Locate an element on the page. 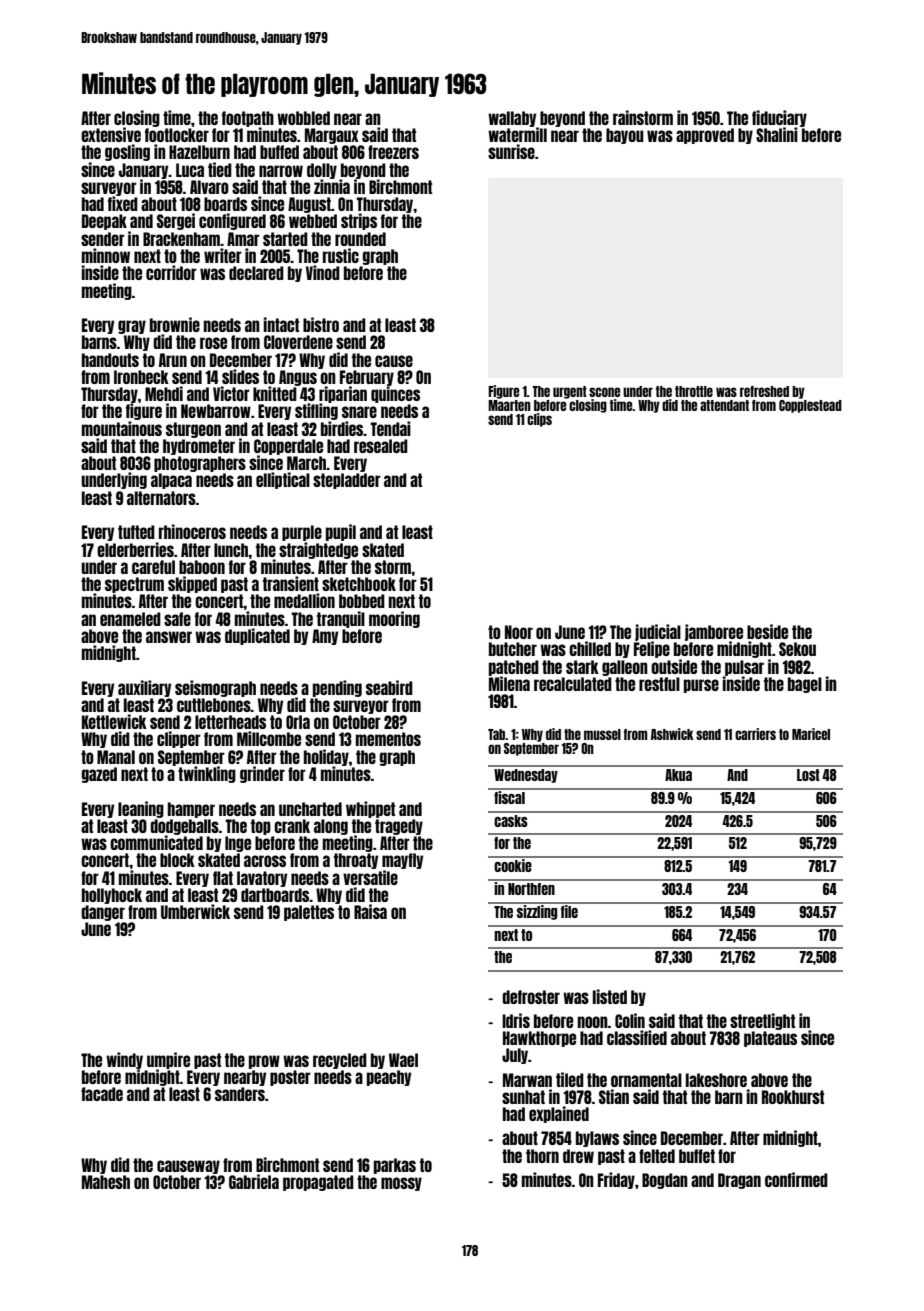 This document has width=924, height=1311. Gabriela is located at coordinates (254, 1181).
